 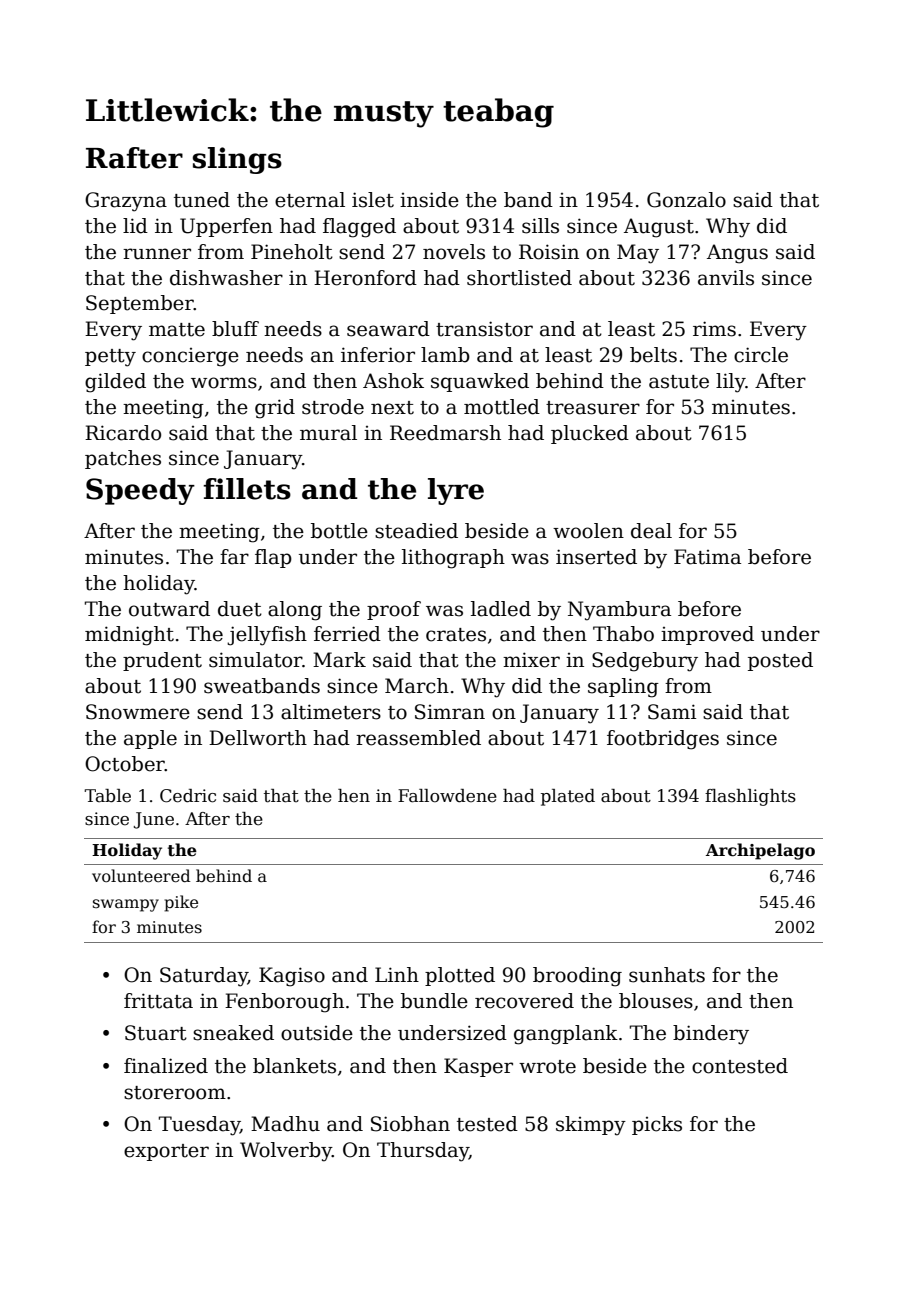 I want to click on exporter, so click(x=166, y=1152).
